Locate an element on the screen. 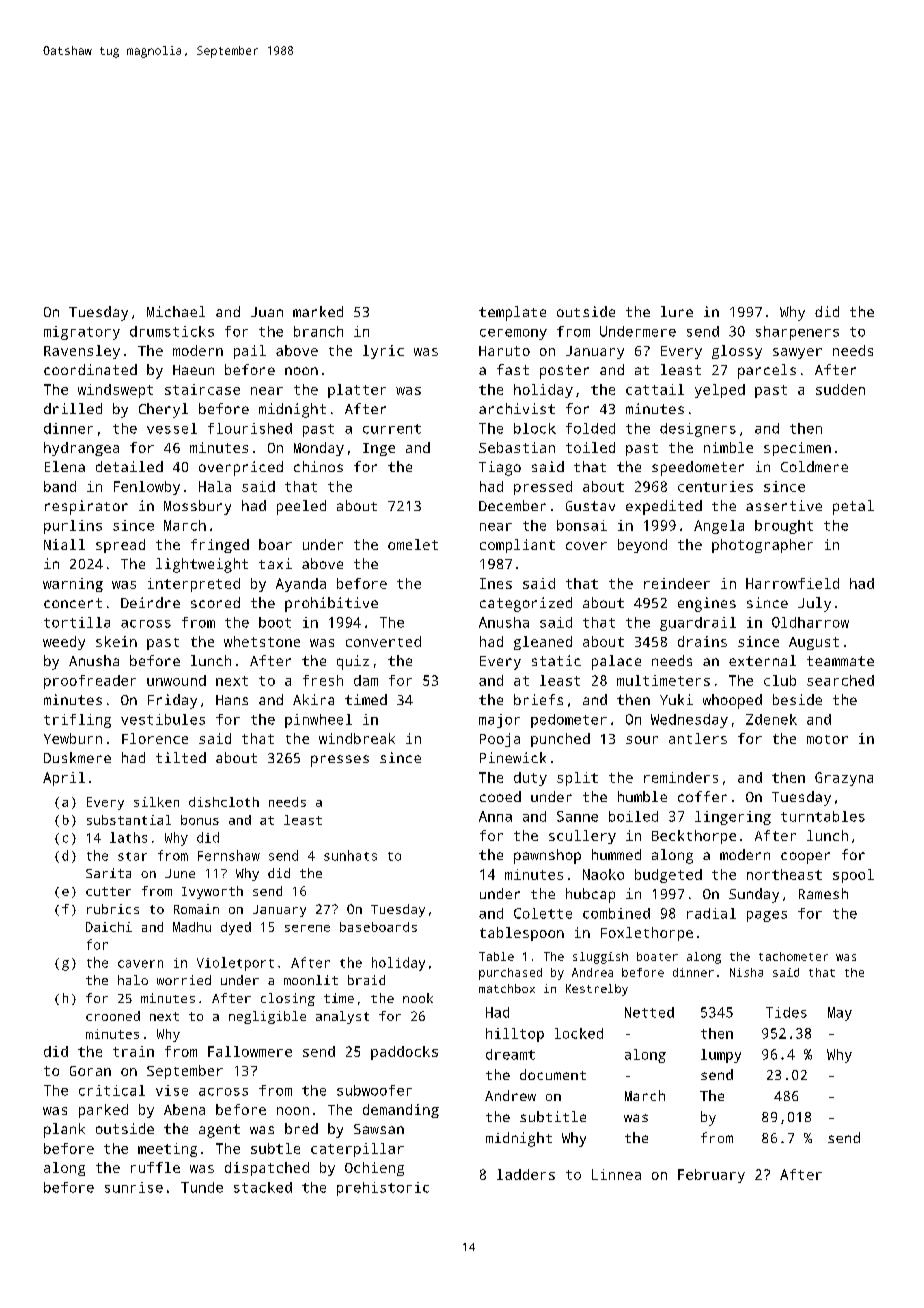 This screenshot has width=924, height=1308. subtitle is located at coordinates (553, 1116).
